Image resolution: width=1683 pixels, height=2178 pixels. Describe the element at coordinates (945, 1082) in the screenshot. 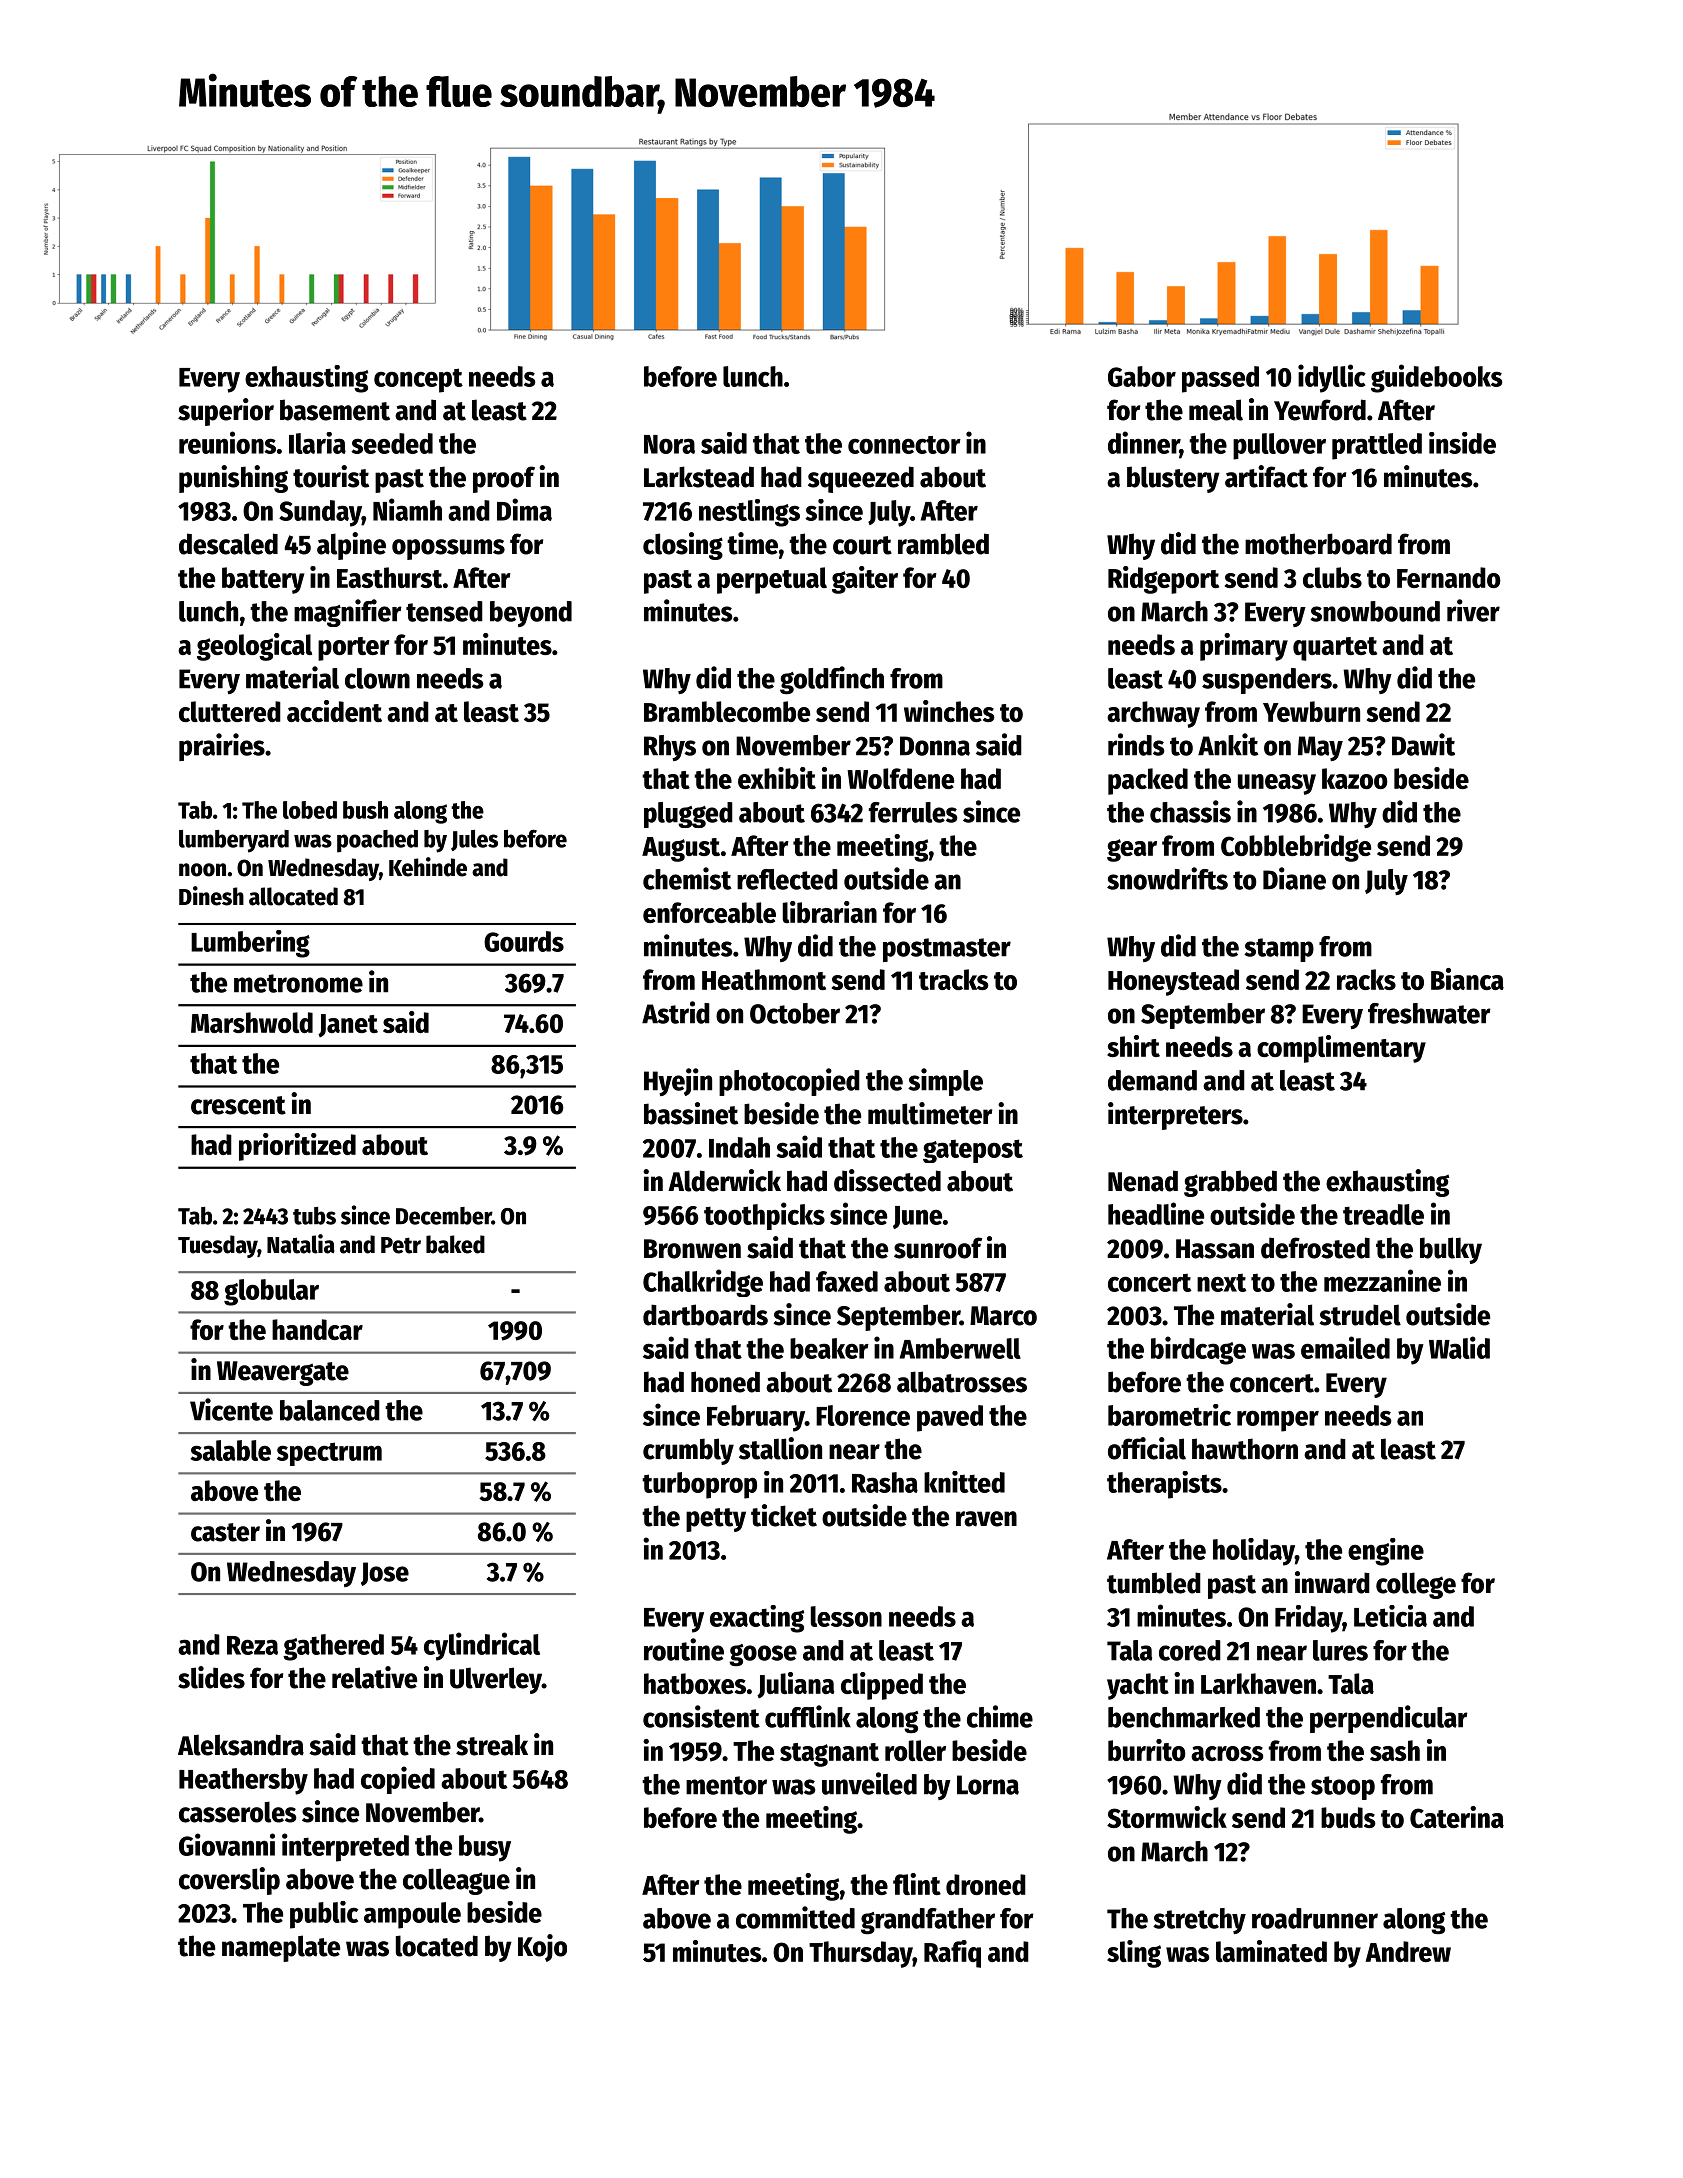

I see `simple` at that location.
